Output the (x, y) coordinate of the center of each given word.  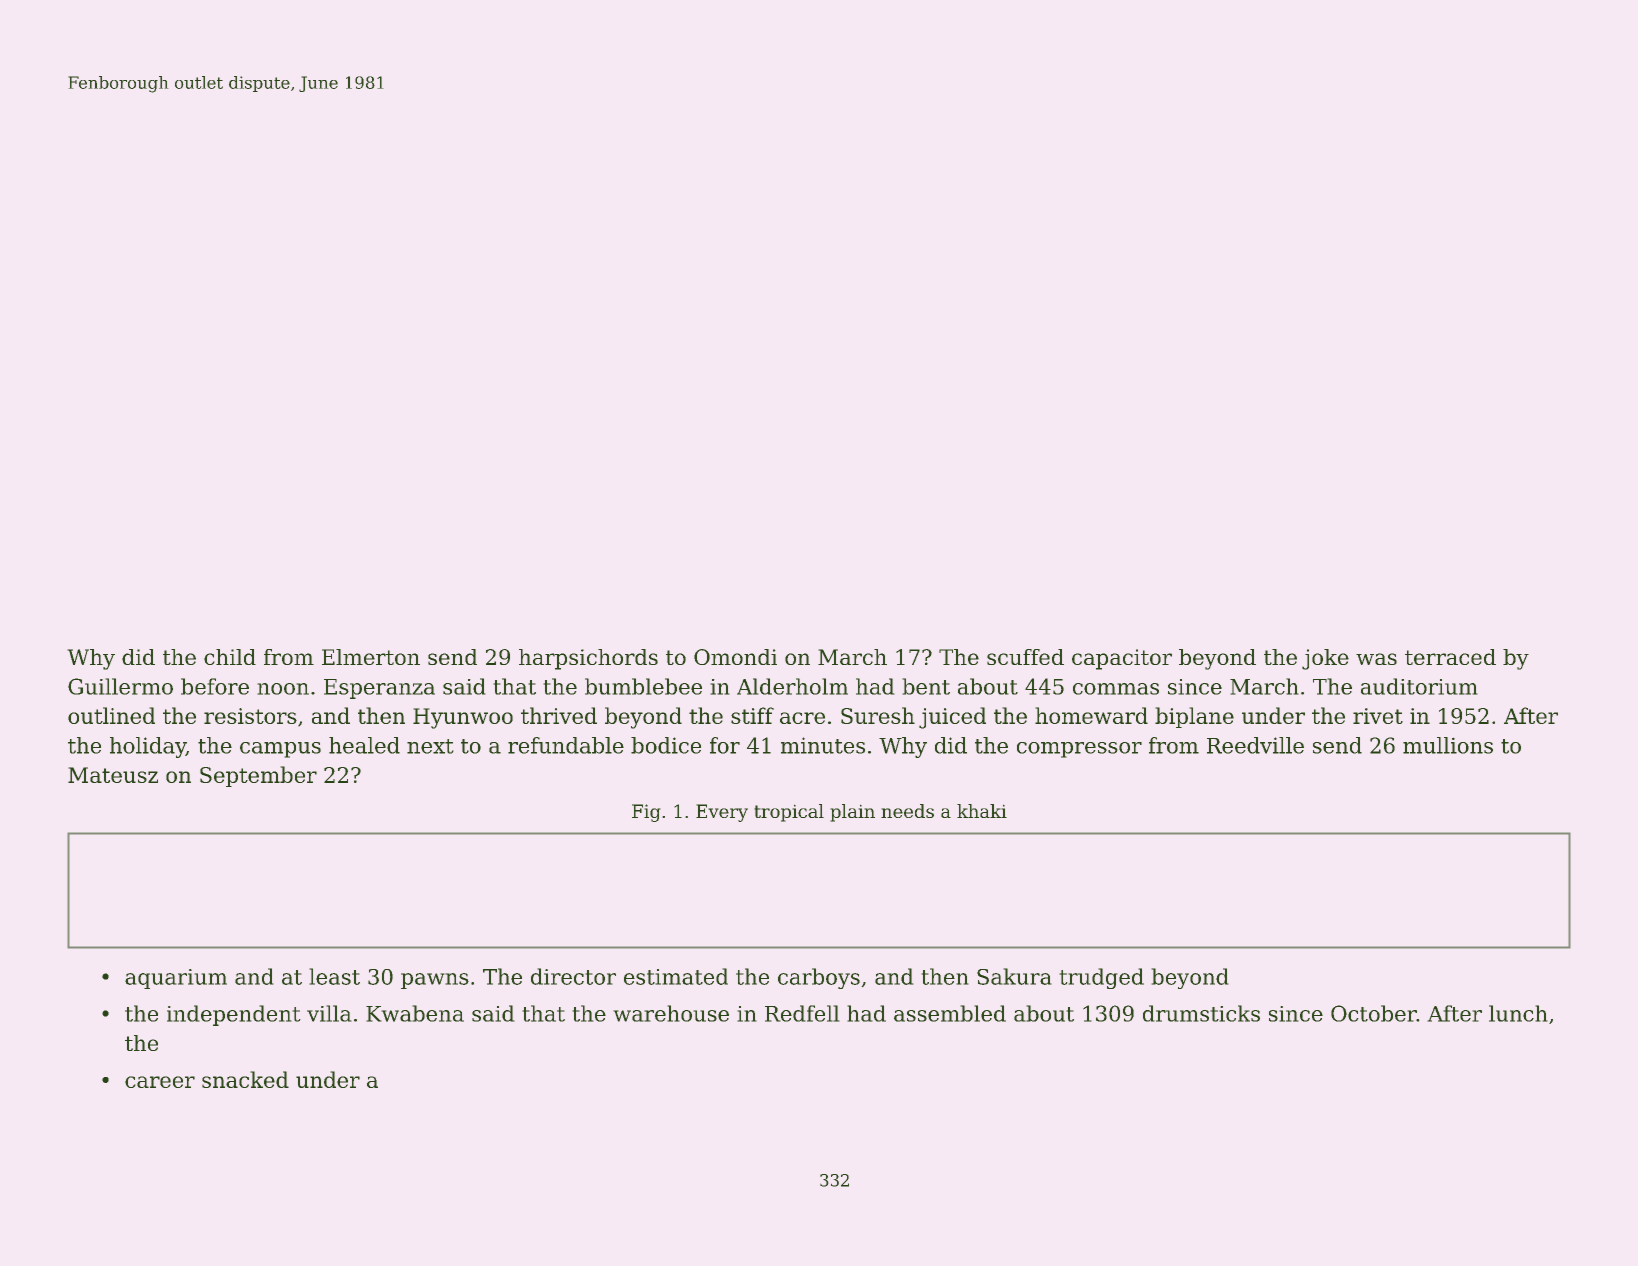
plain (852, 813)
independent (234, 1015)
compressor (1079, 750)
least (334, 976)
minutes (823, 745)
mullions (1448, 745)
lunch (1518, 1013)
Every (722, 813)
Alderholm (792, 686)
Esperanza (379, 689)
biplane (1194, 717)
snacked (245, 1079)
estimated (676, 976)
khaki (982, 811)
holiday (148, 747)
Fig (646, 813)
